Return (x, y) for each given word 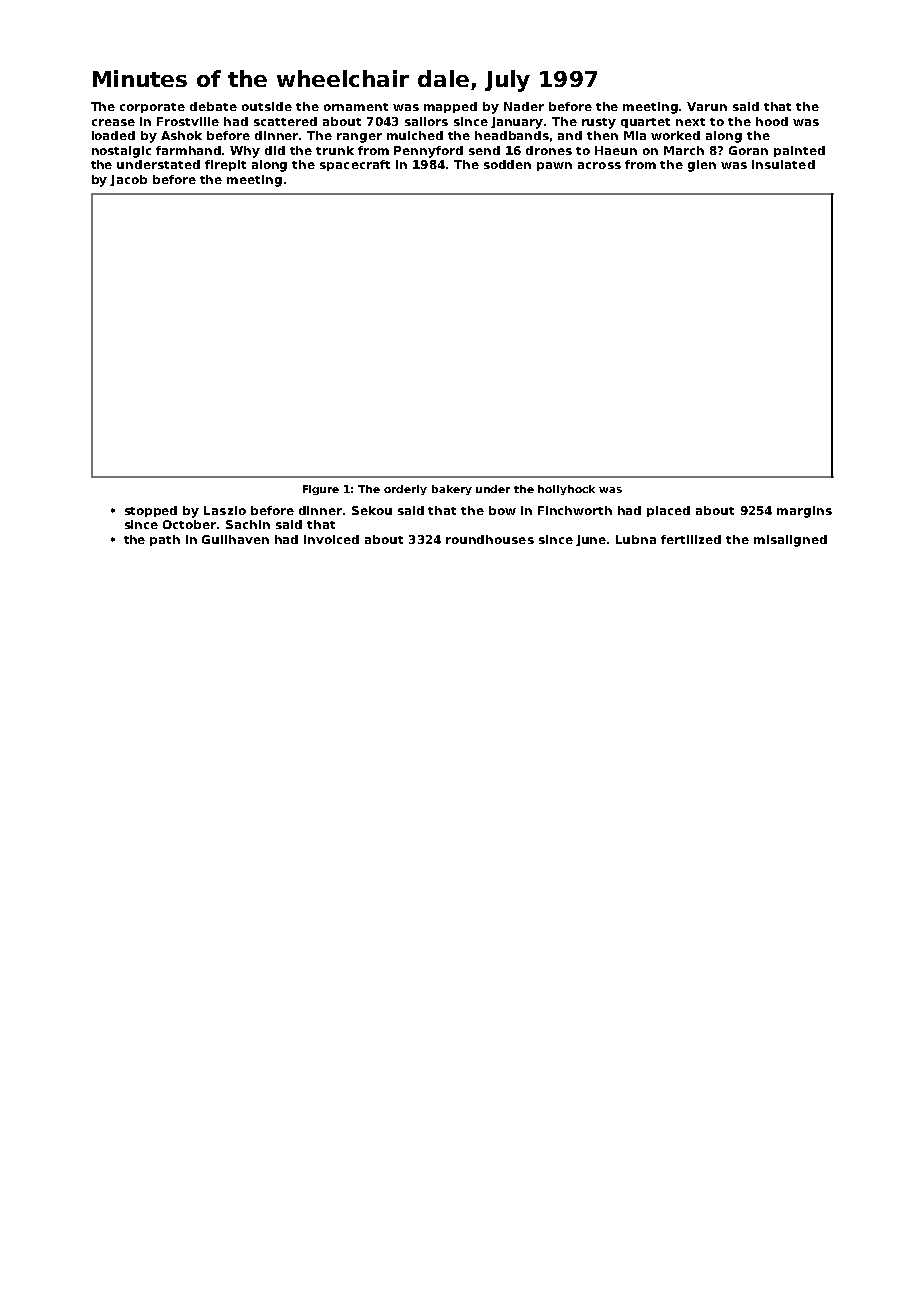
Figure (321, 490)
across (599, 165)
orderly (405, 490)
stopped (151, 511)
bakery (452, 490)
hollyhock (566, 490)
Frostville (188, 121)
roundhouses (490, 539)
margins (804, 512)
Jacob (128, 180)
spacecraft (355, 165)
